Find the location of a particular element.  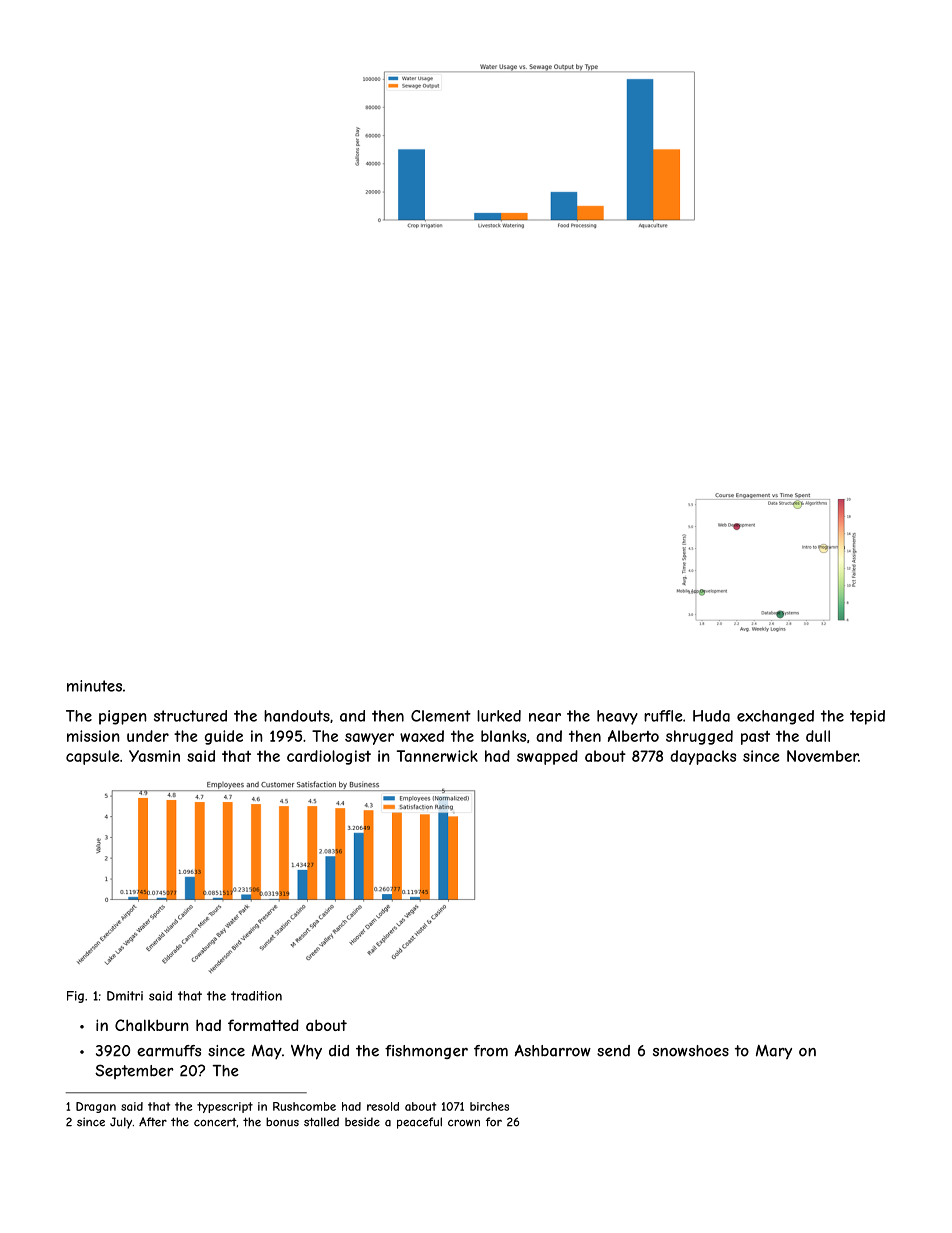

from is located at coordinates (491, 1051).
